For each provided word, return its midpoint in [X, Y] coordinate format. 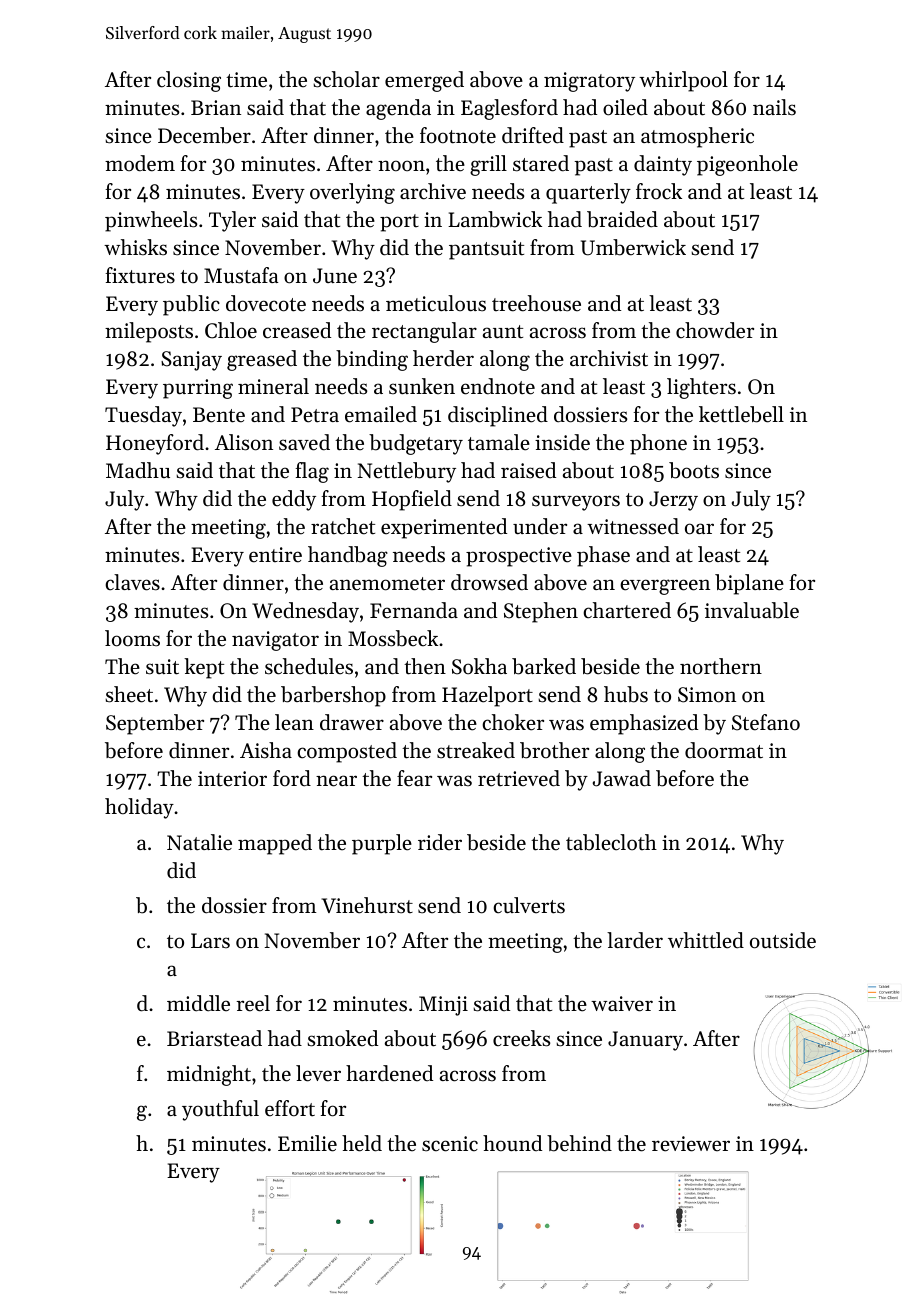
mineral [273, 386]
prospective [519, 557]
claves [132, 582]
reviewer [691, 1144]
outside [783, 940]
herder [443, 358]
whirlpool [683, 81]
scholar [346, 79]
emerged [424, 81]
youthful [220, 1110]
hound [512, 1143]
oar [699, 529]
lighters [701, 388]
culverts [529, 905]
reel [253, 1003]
